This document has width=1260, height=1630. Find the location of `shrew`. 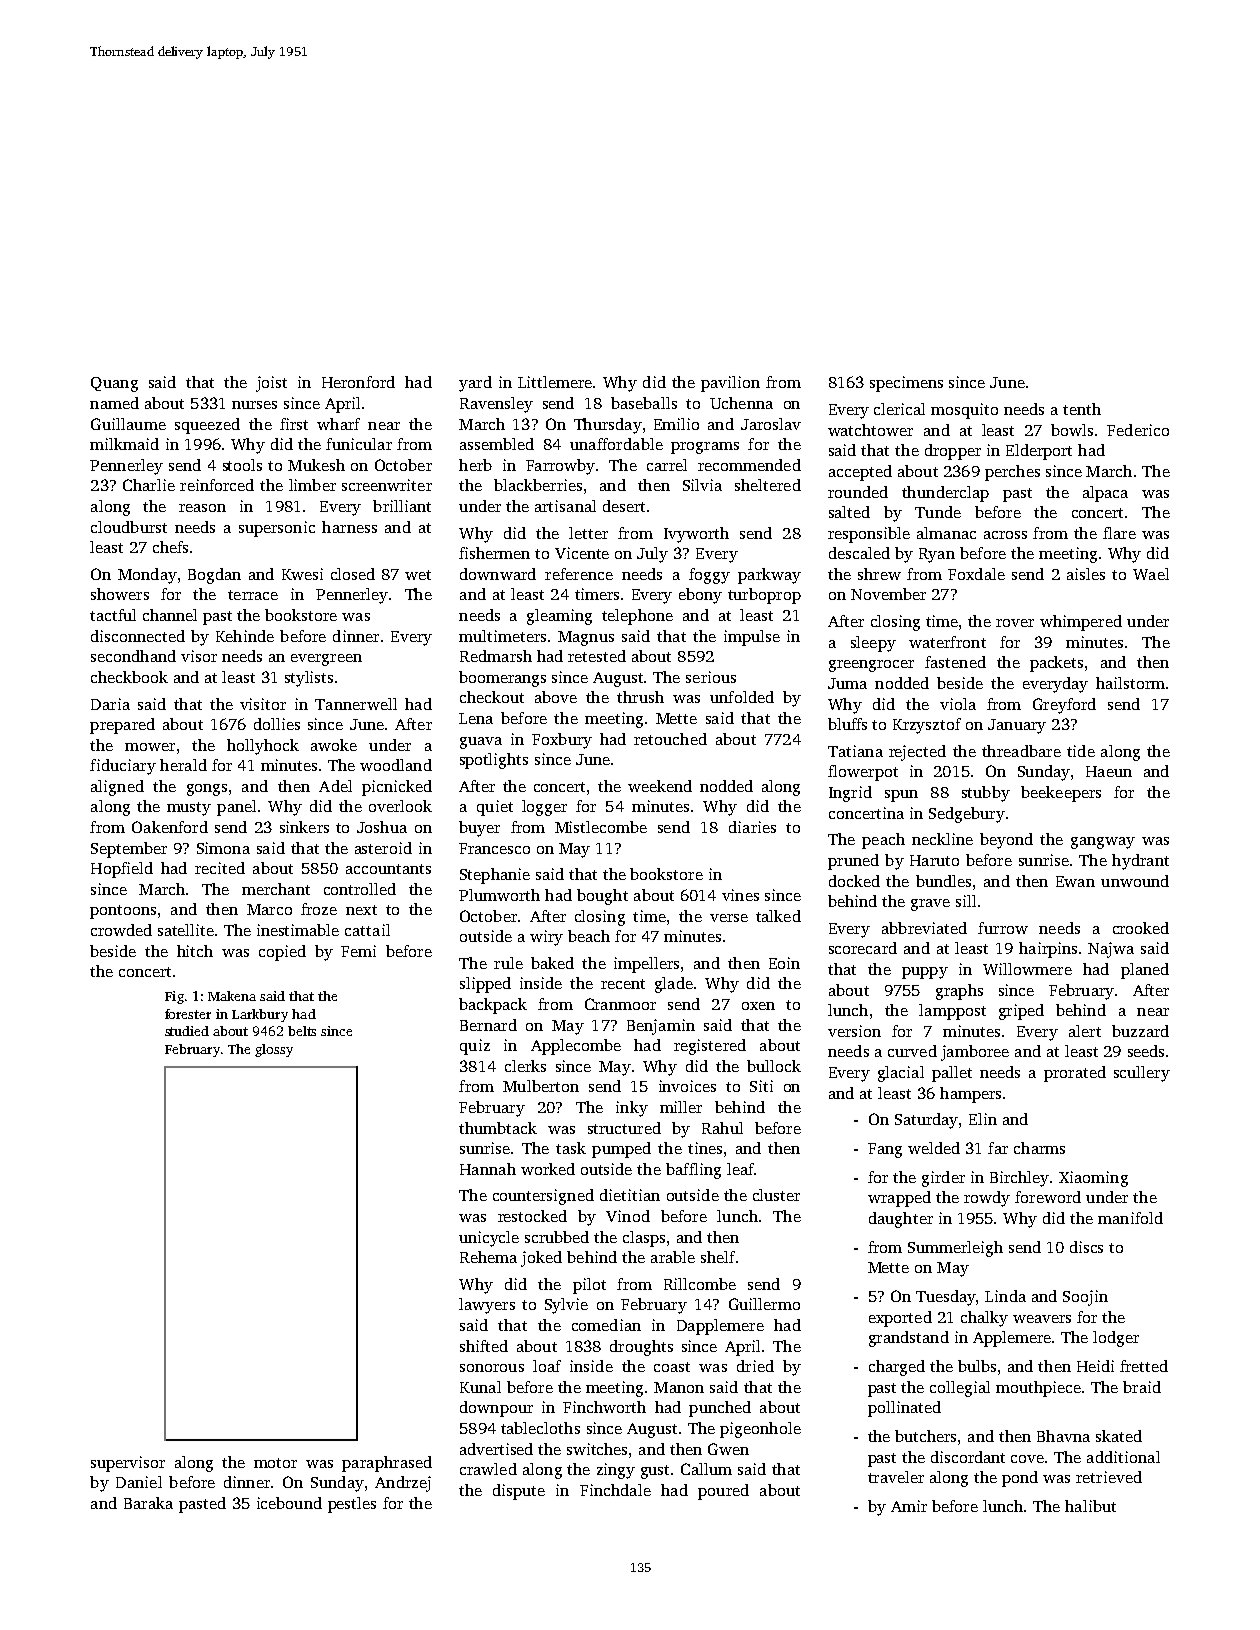

shrew is located at coordinates (879, 574).
